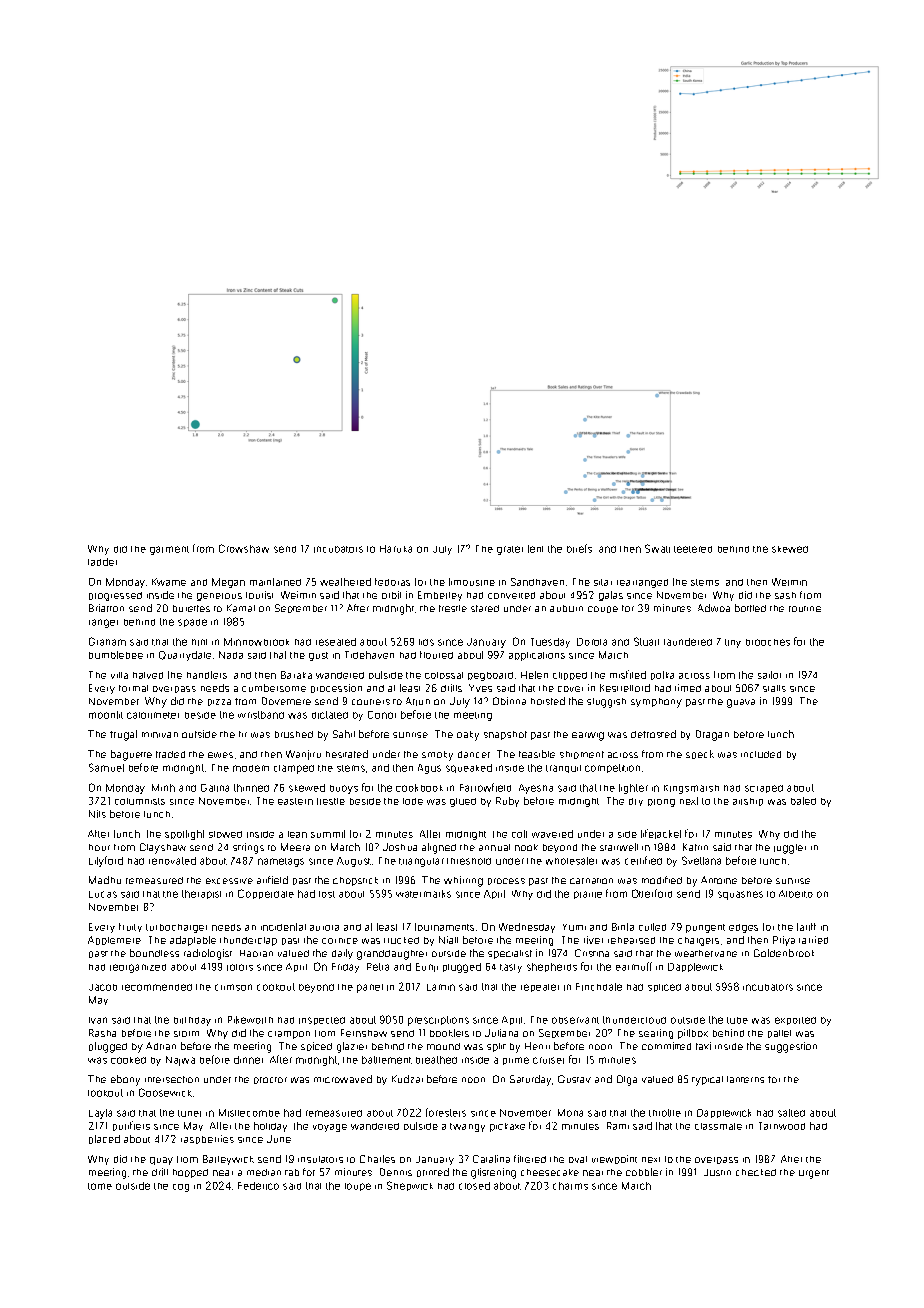  What do you see at coordinates (625, 688) in the screenshot?
I see `Kestrelford` at bounding box center [625, 688].
